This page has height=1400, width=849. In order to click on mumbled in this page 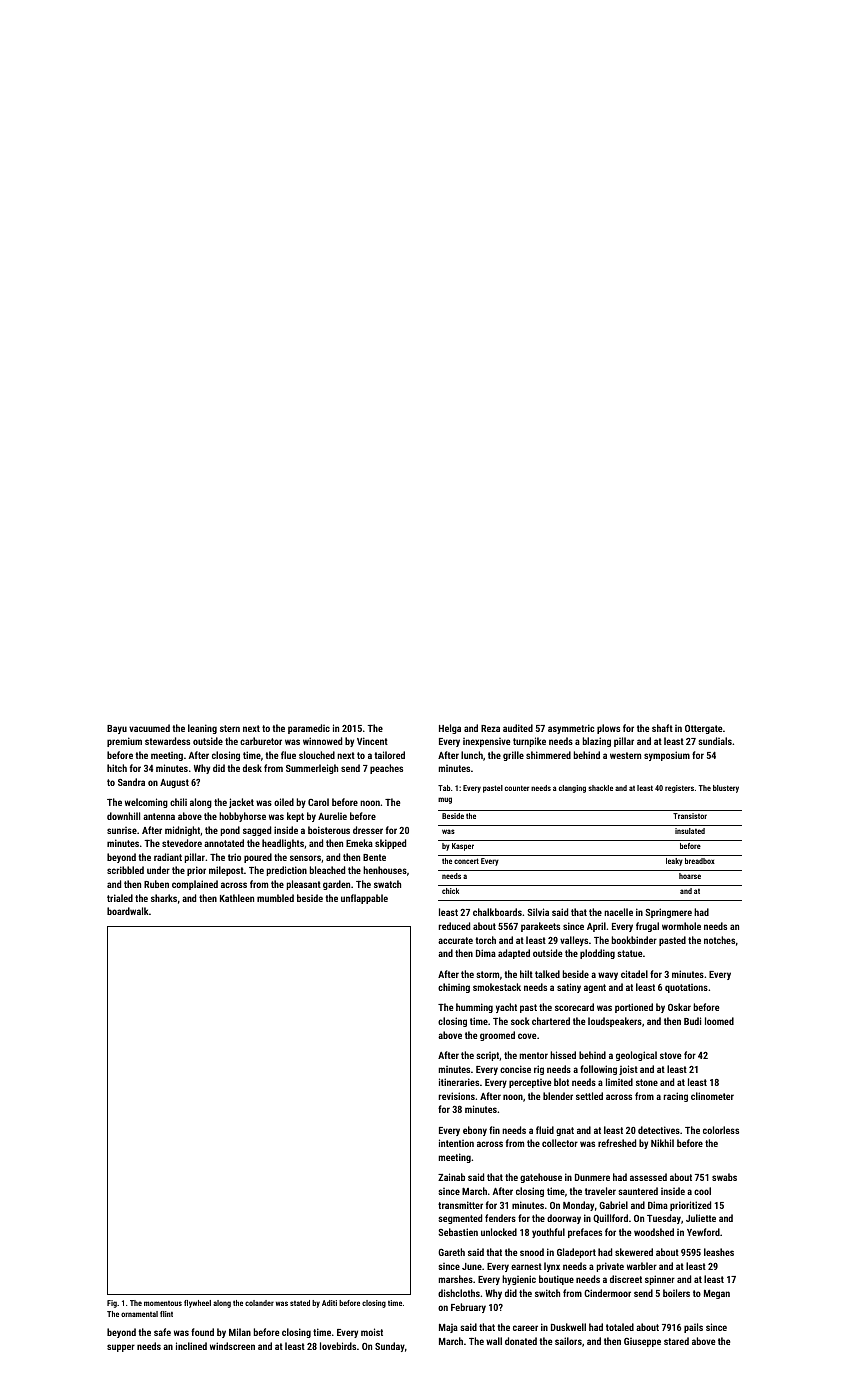, I will do `click(275, 898)`.
